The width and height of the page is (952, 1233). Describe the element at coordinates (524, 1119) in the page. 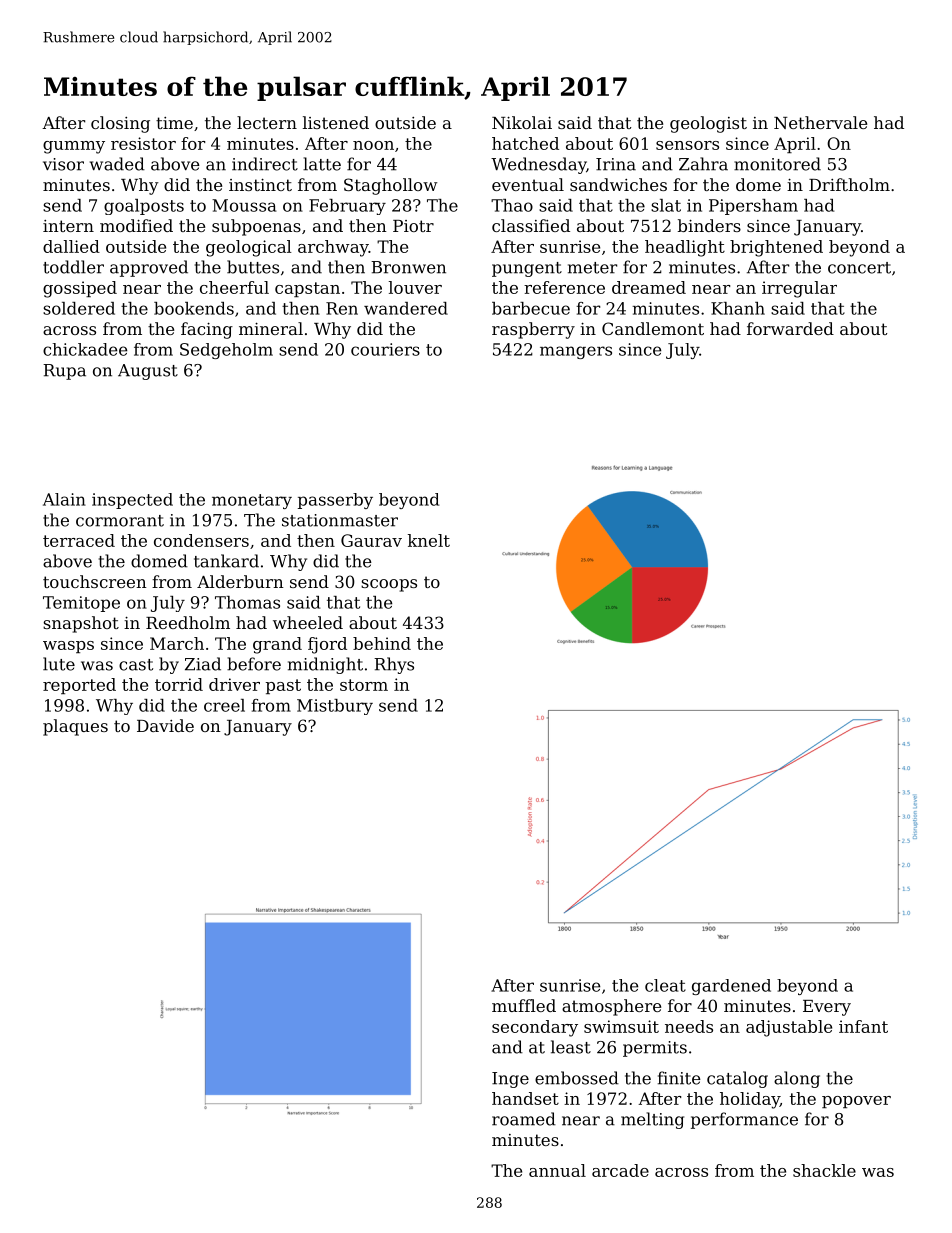

I see `roamed` at that location.
